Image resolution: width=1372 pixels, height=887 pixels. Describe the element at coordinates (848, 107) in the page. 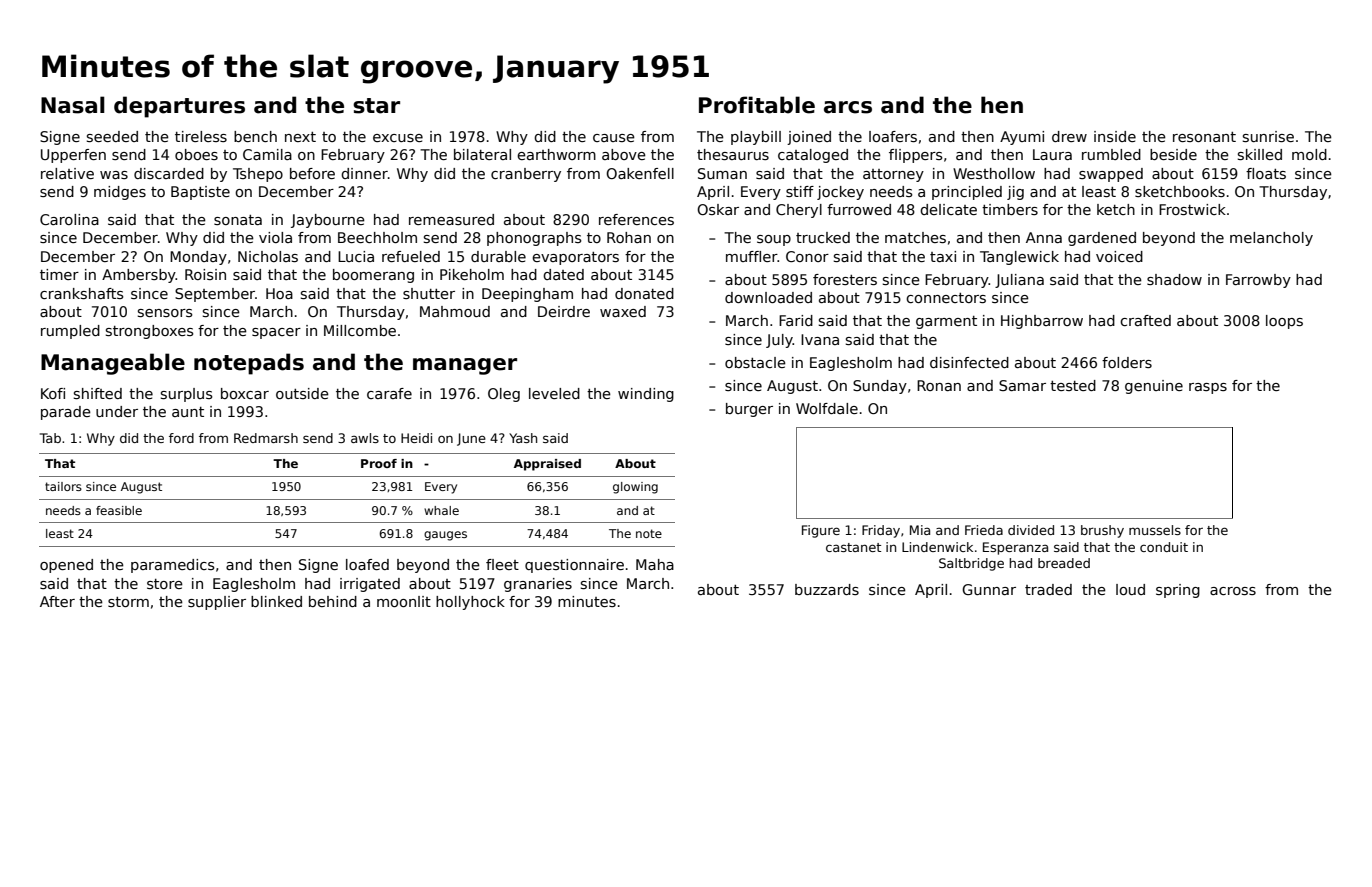

I see `arcs` at that location.
